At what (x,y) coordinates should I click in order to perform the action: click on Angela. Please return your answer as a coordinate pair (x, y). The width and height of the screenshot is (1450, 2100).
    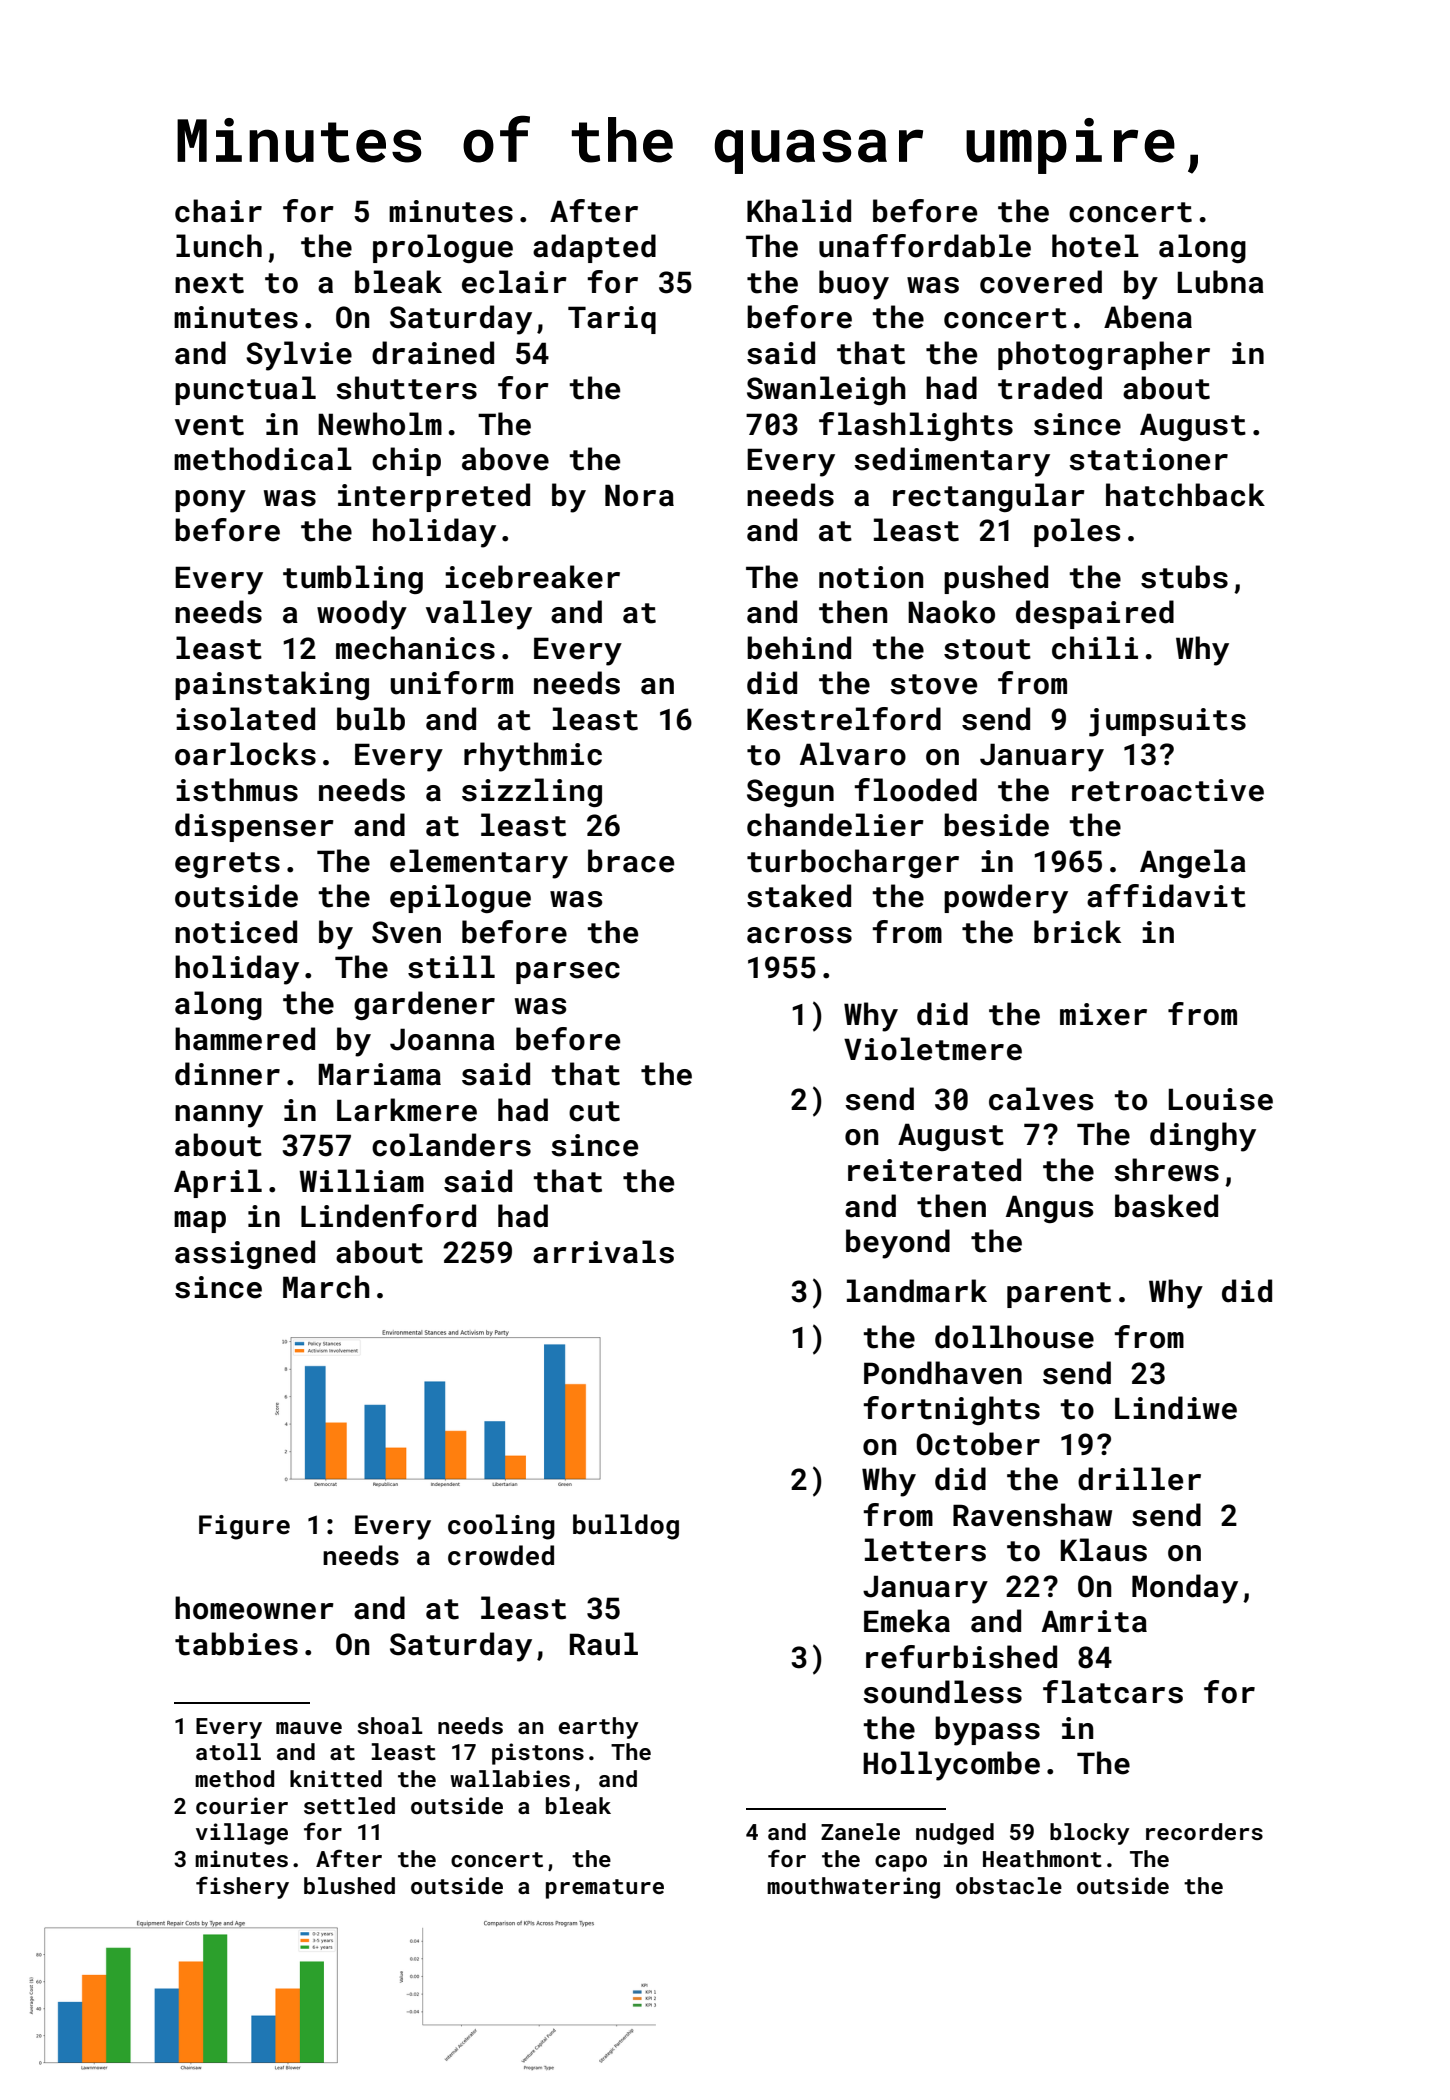
    Looking at the image, I should click on (1193, 863).
